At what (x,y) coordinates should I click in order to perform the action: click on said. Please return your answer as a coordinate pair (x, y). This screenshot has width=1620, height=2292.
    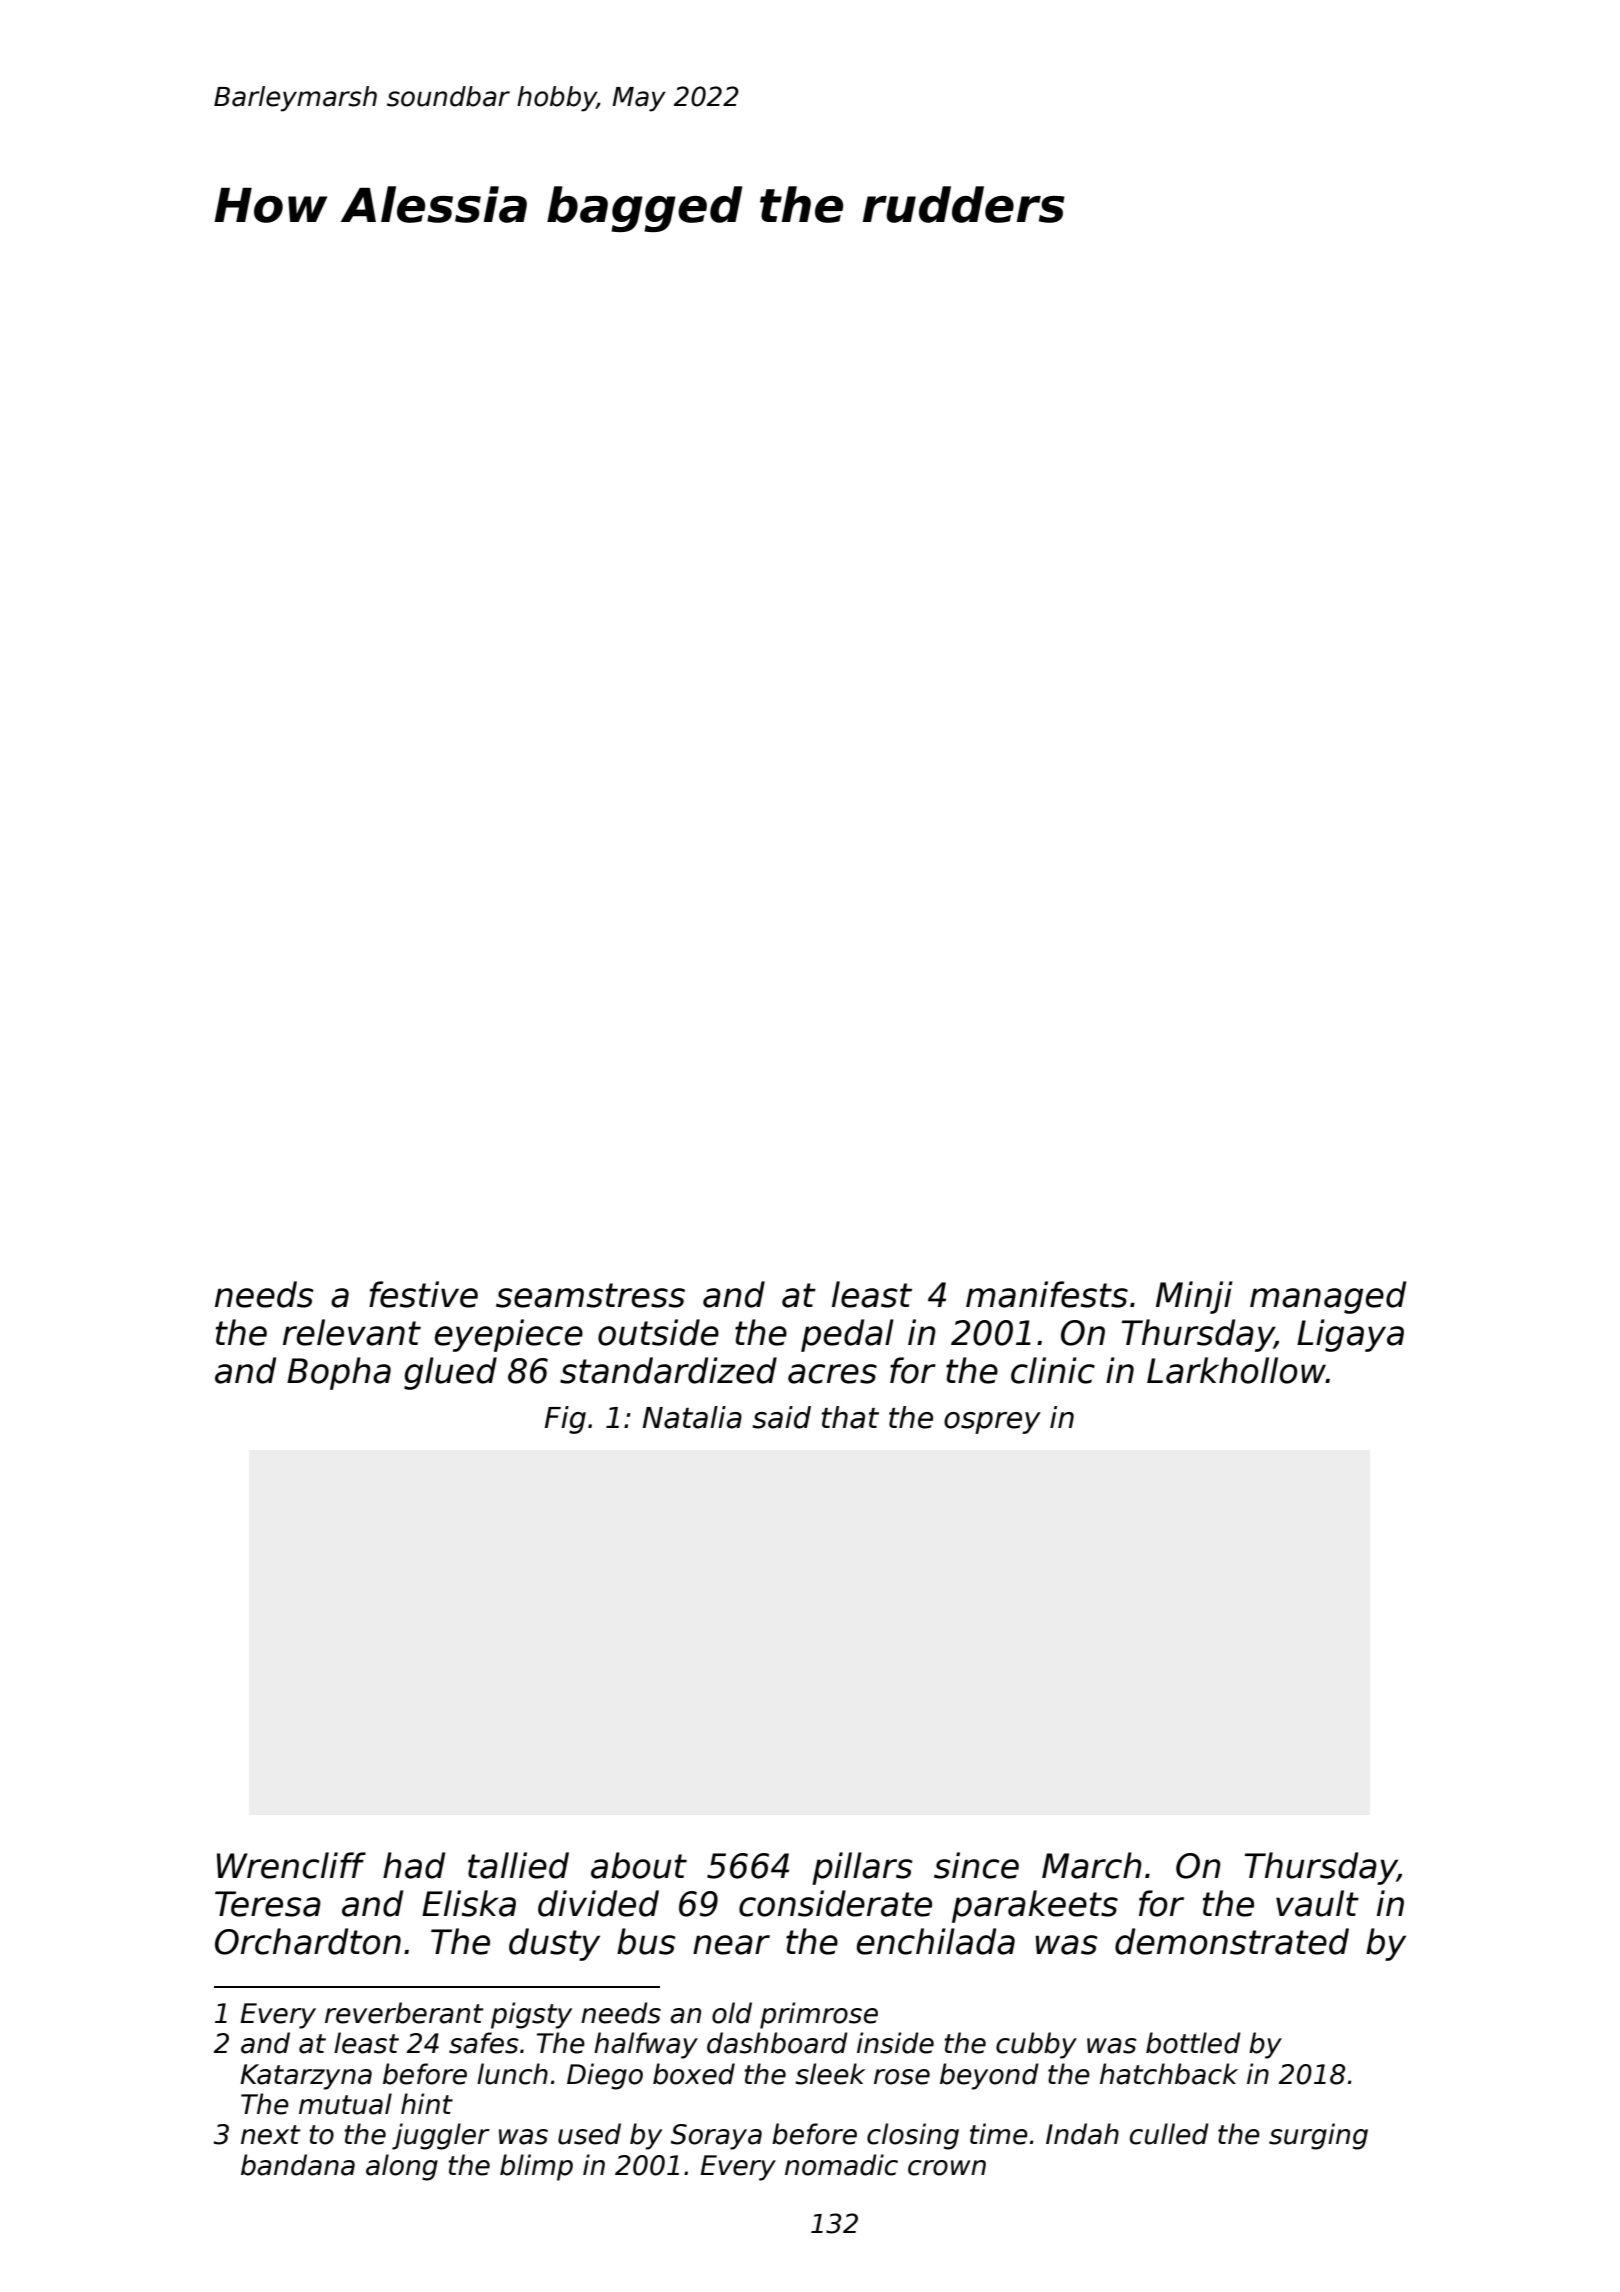
    Looking at the image, I should click on (782, 1417).
